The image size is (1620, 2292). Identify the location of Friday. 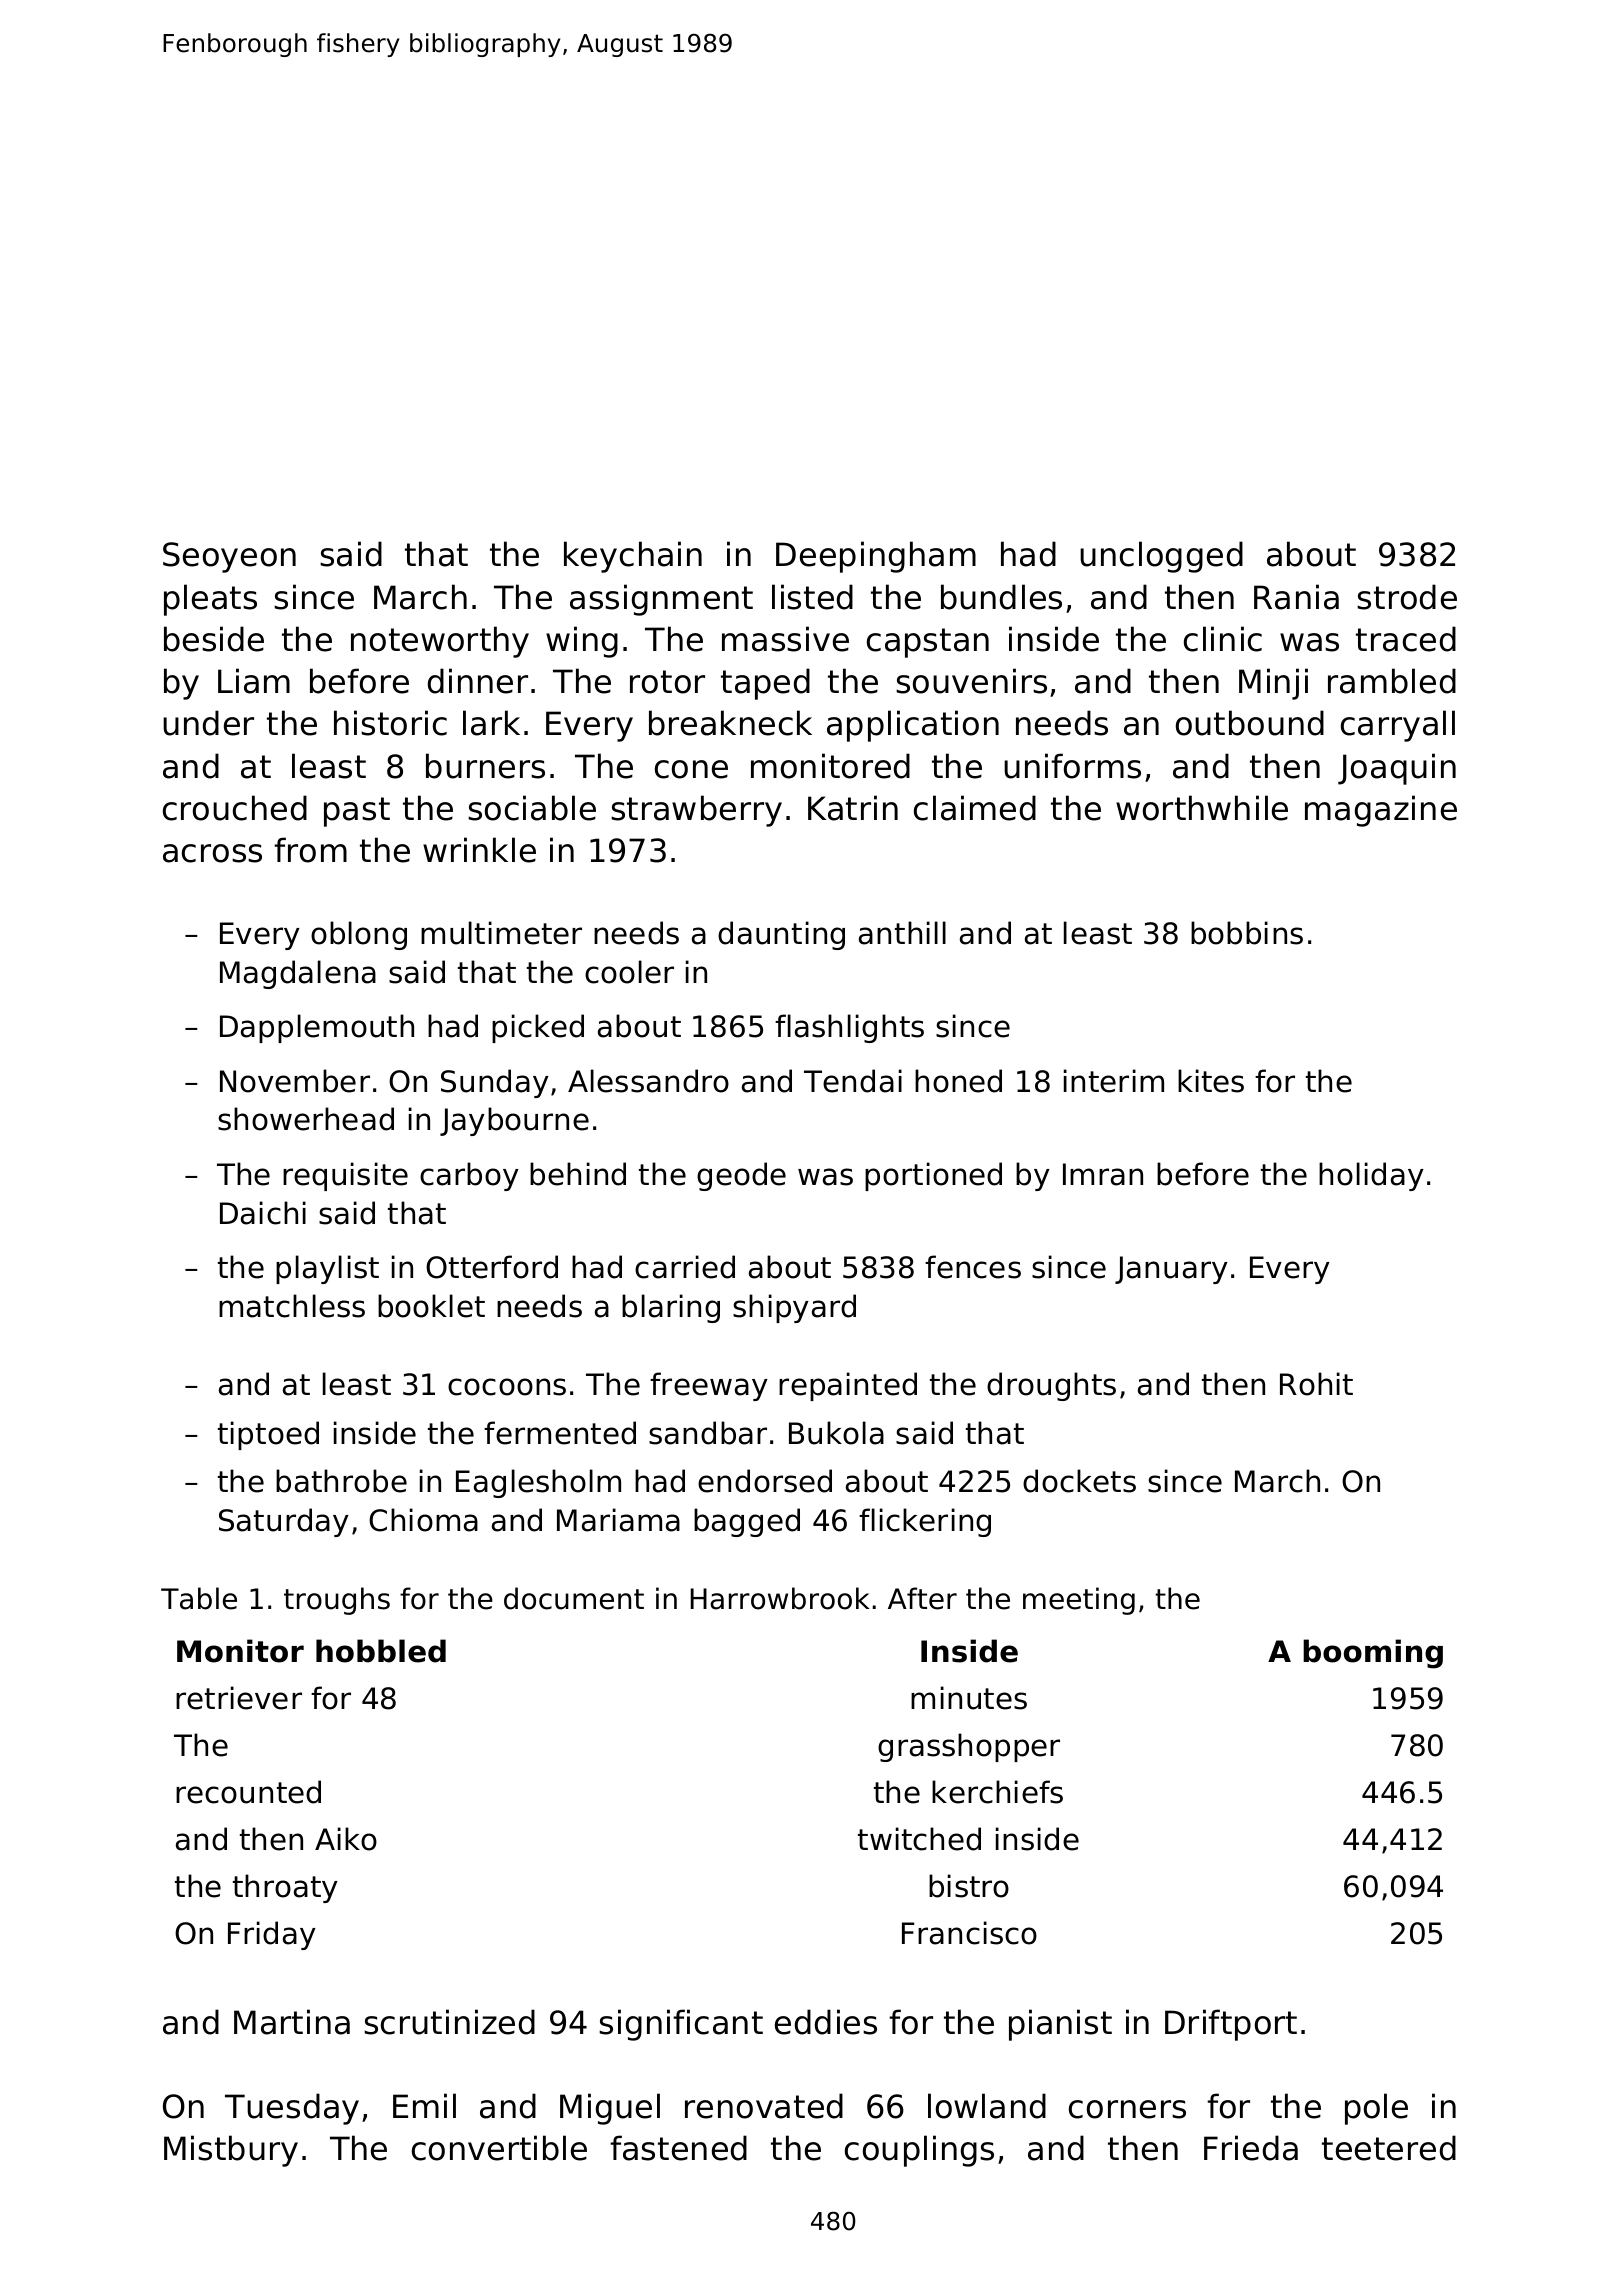
(272, 1935).
